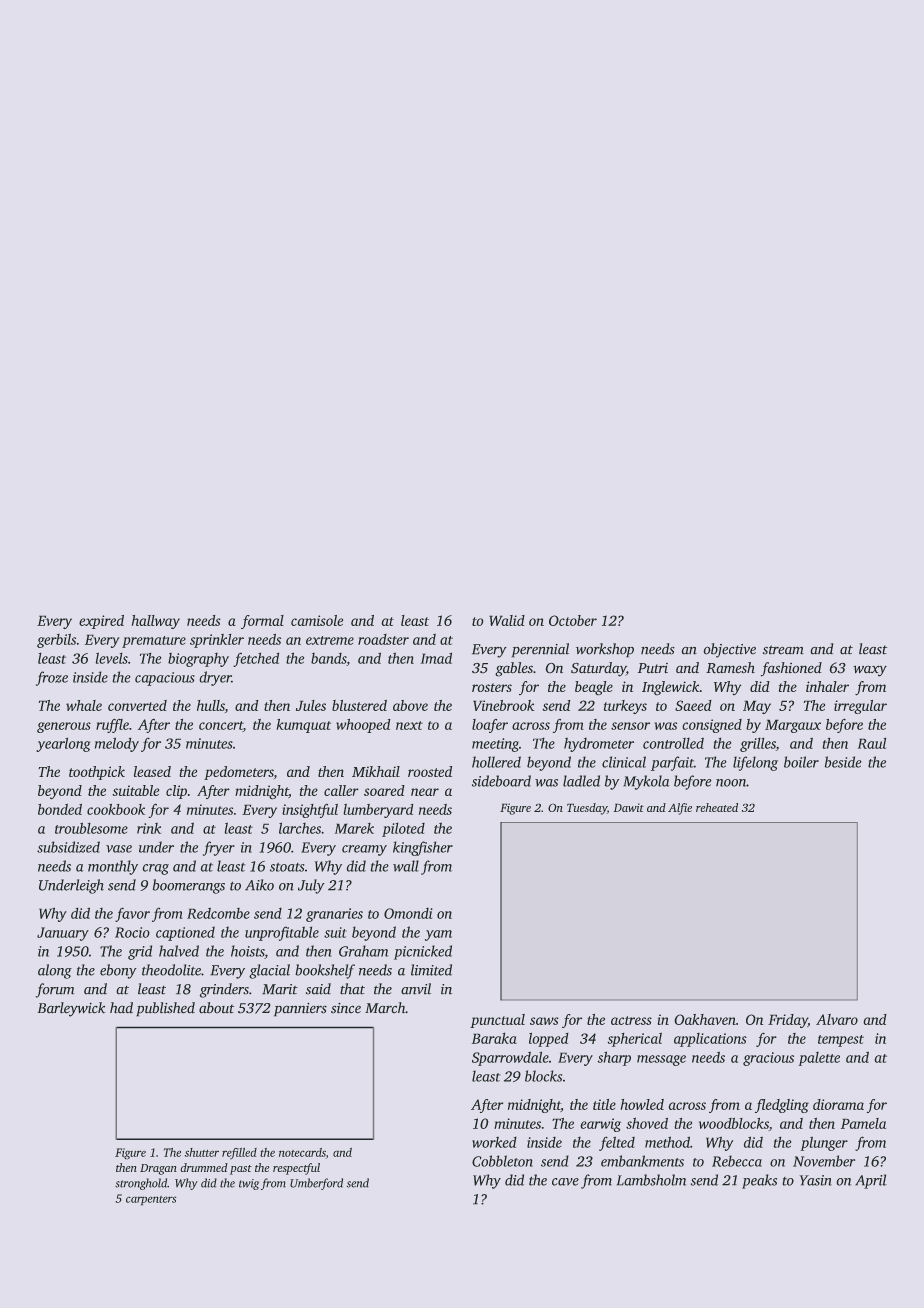  What do you see at coordinates (101, 622) in the document?
I see `expired` at bounding box center [101, 622].
